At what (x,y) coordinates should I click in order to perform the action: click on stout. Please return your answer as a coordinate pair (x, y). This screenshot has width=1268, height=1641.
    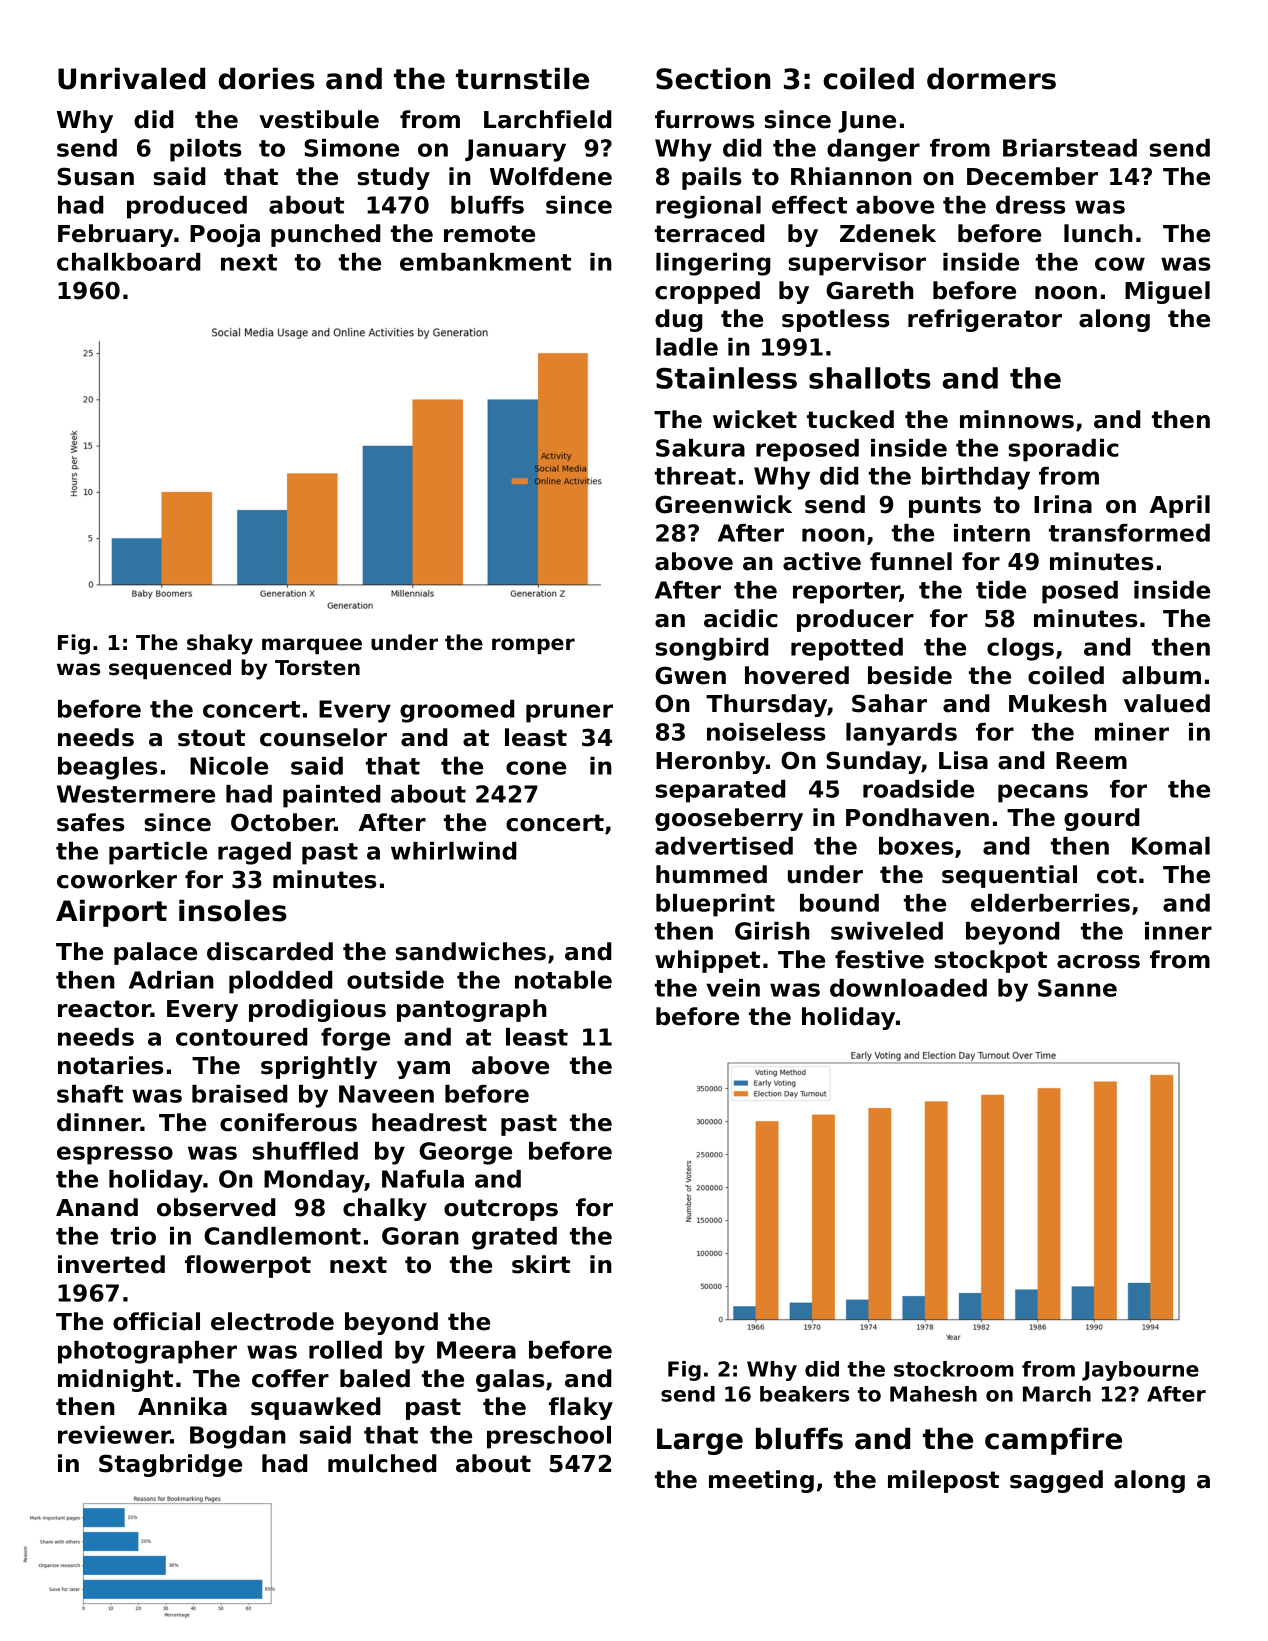
    Looking at the image, I should click on (211, 738).
